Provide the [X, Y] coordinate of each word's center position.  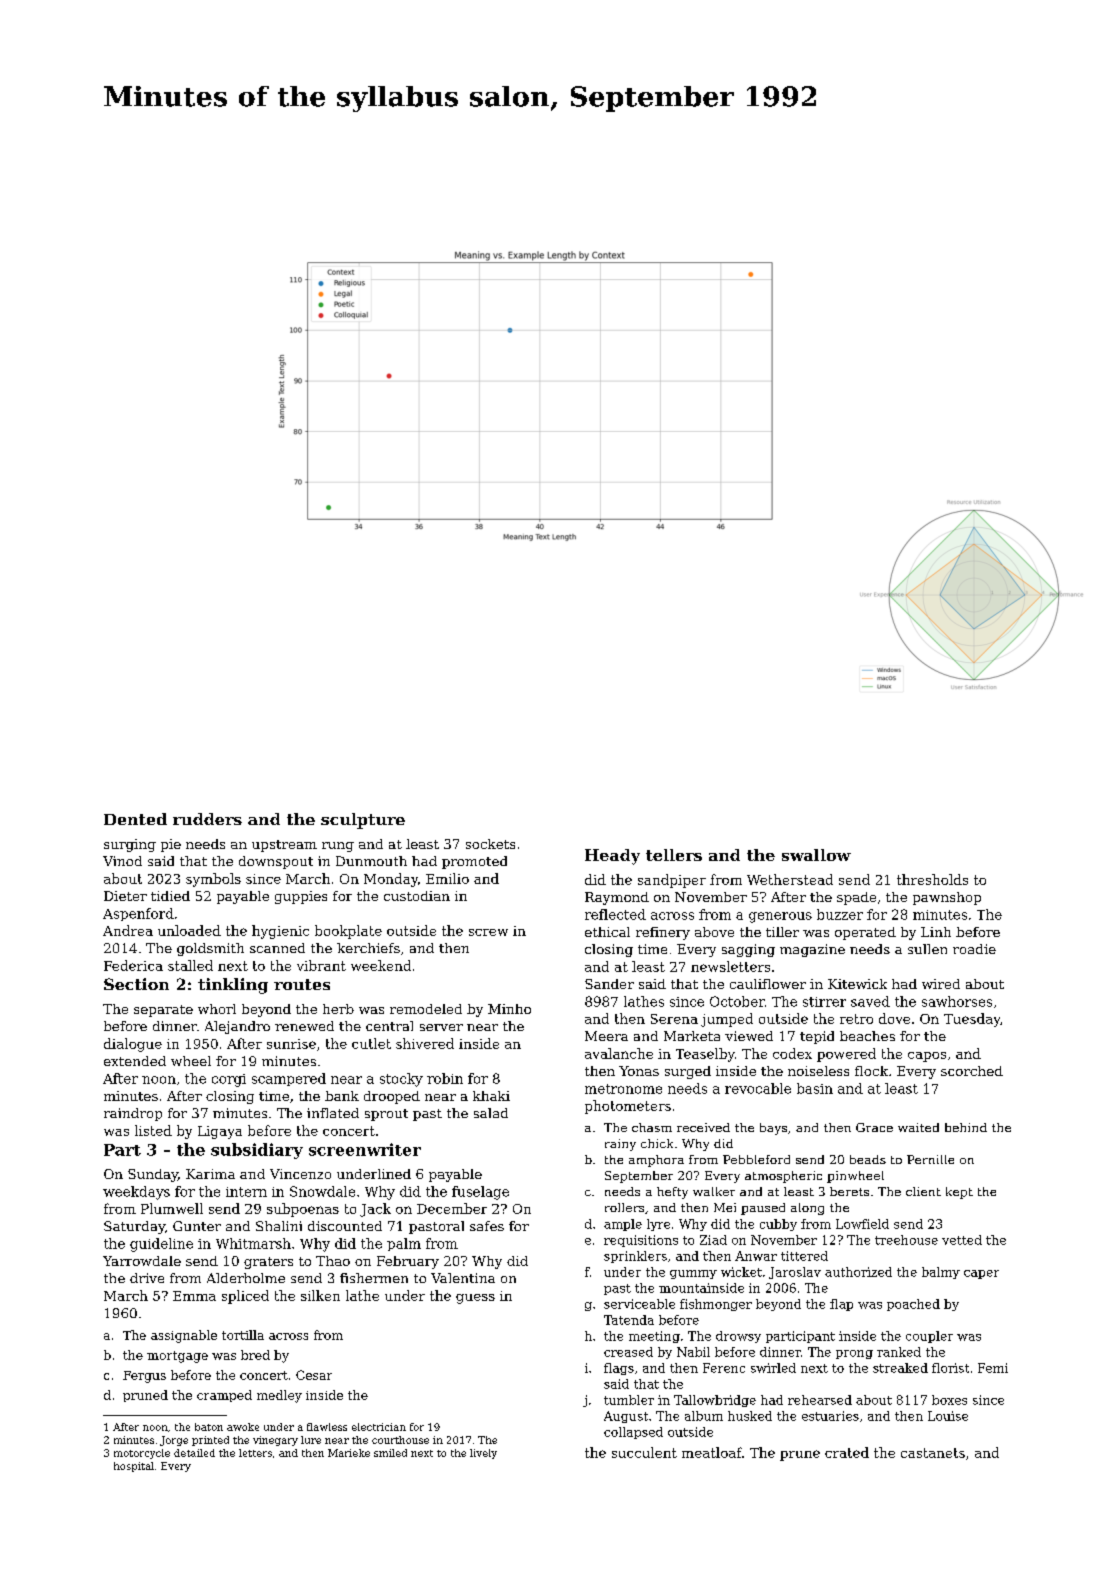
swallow [816, 855]
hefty [672, 1193]
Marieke [349, 1453]
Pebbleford [756, 1159]
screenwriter [365, 1149]
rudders [207, 819]
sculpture [363, 821]
